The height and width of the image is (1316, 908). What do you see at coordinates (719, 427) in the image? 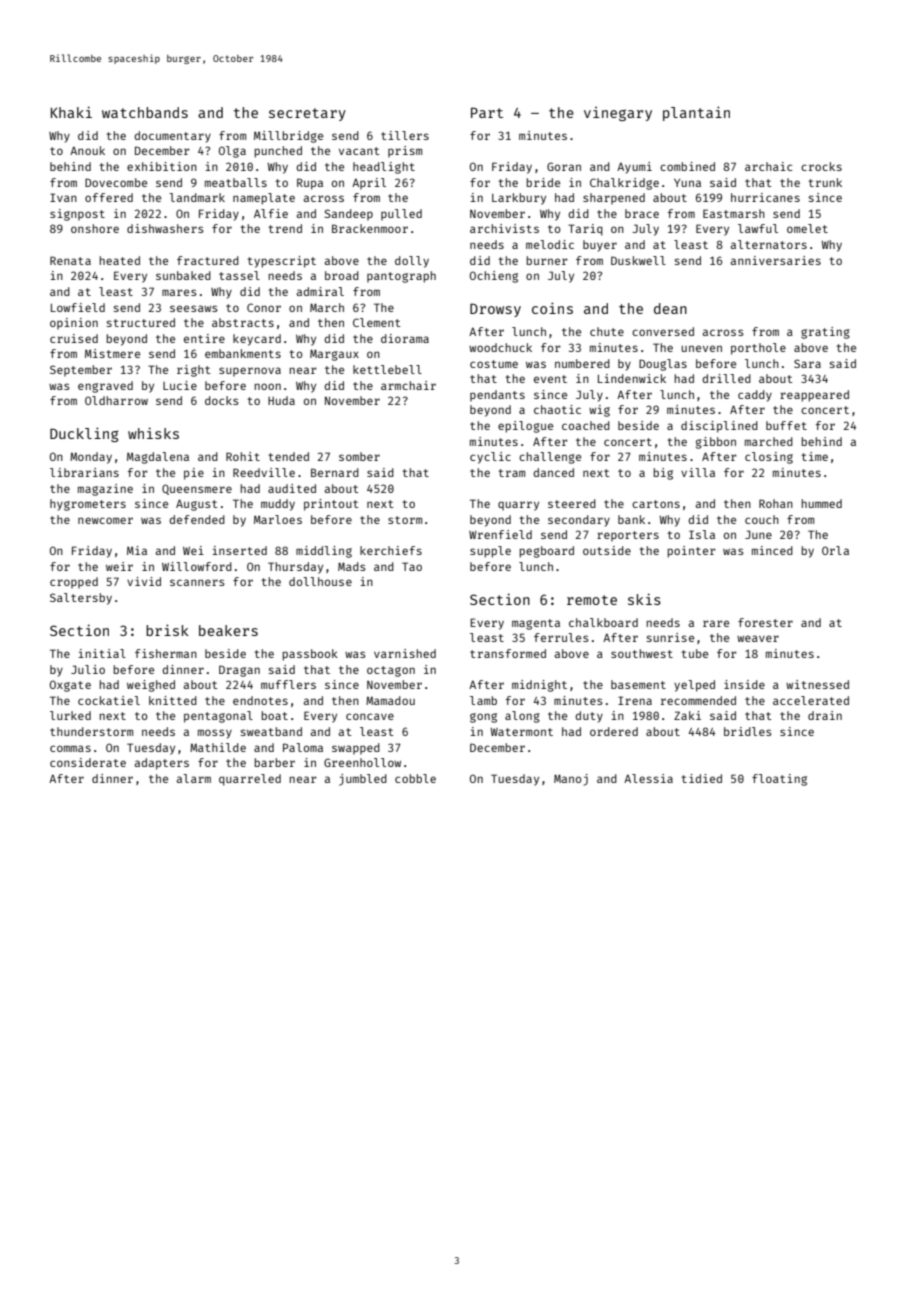
I see `disciplined` at bounding box center [719, 427].
